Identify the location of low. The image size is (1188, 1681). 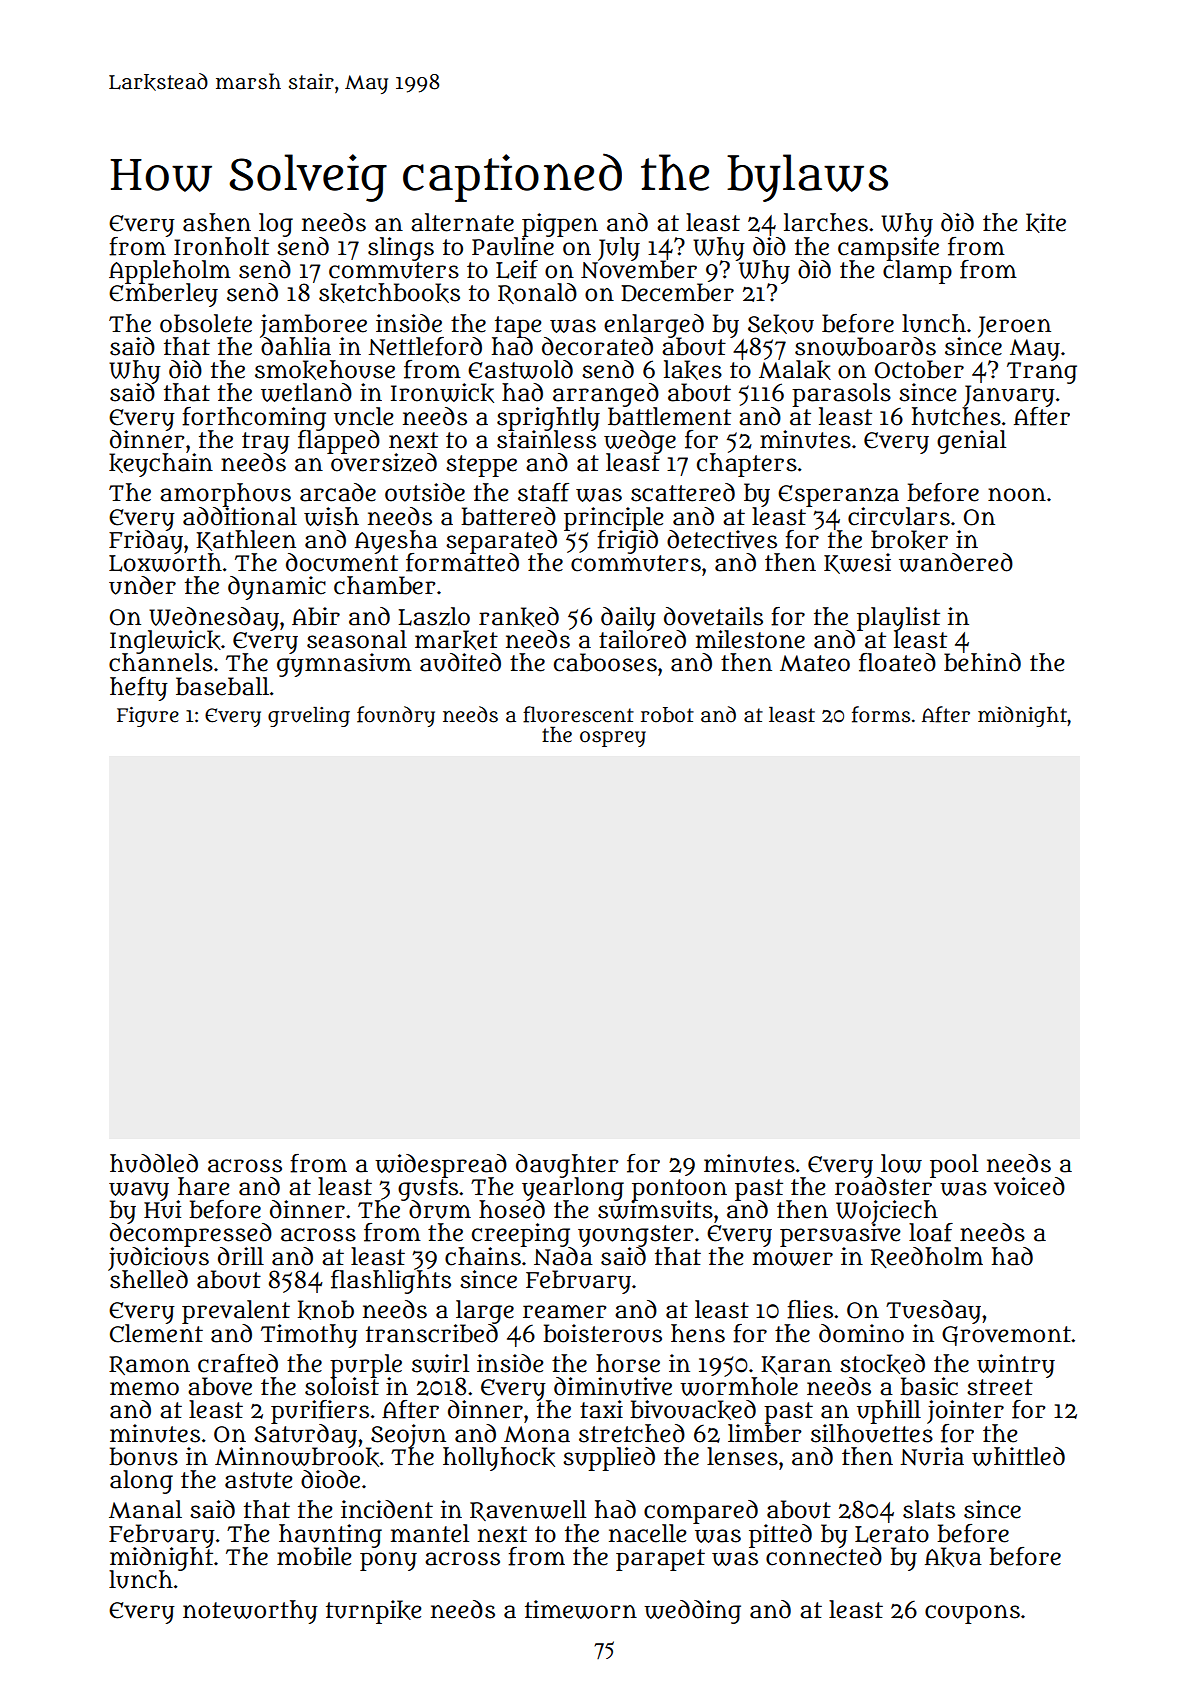
(901, 1163).
